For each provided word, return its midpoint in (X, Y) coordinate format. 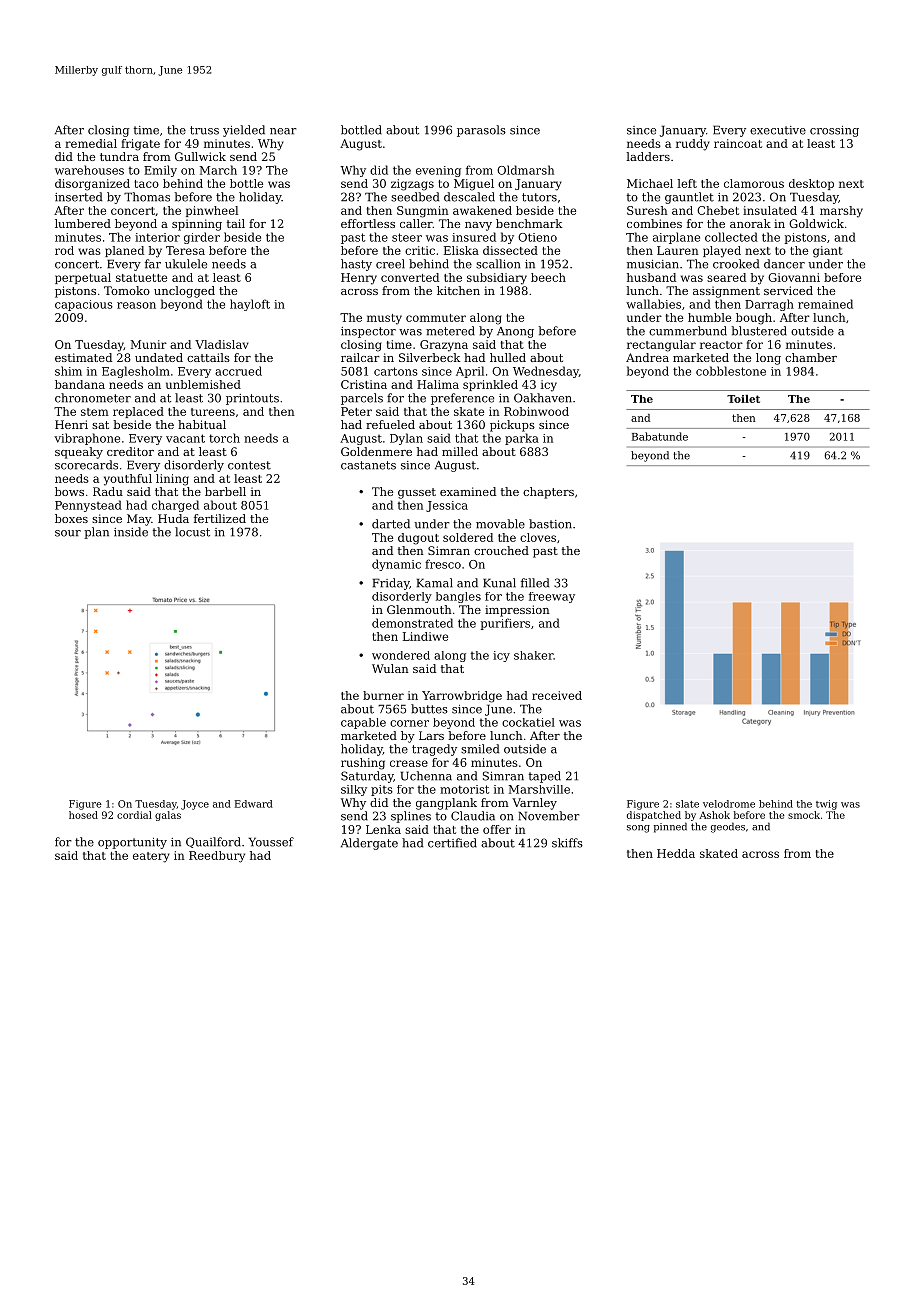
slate (687, 804)
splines (411, 817)
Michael (650, 183)
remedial (91, 143)
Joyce (195, 805)
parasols (481, 131)
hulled (508, 357)
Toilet (743, 399)
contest (249, 465)
